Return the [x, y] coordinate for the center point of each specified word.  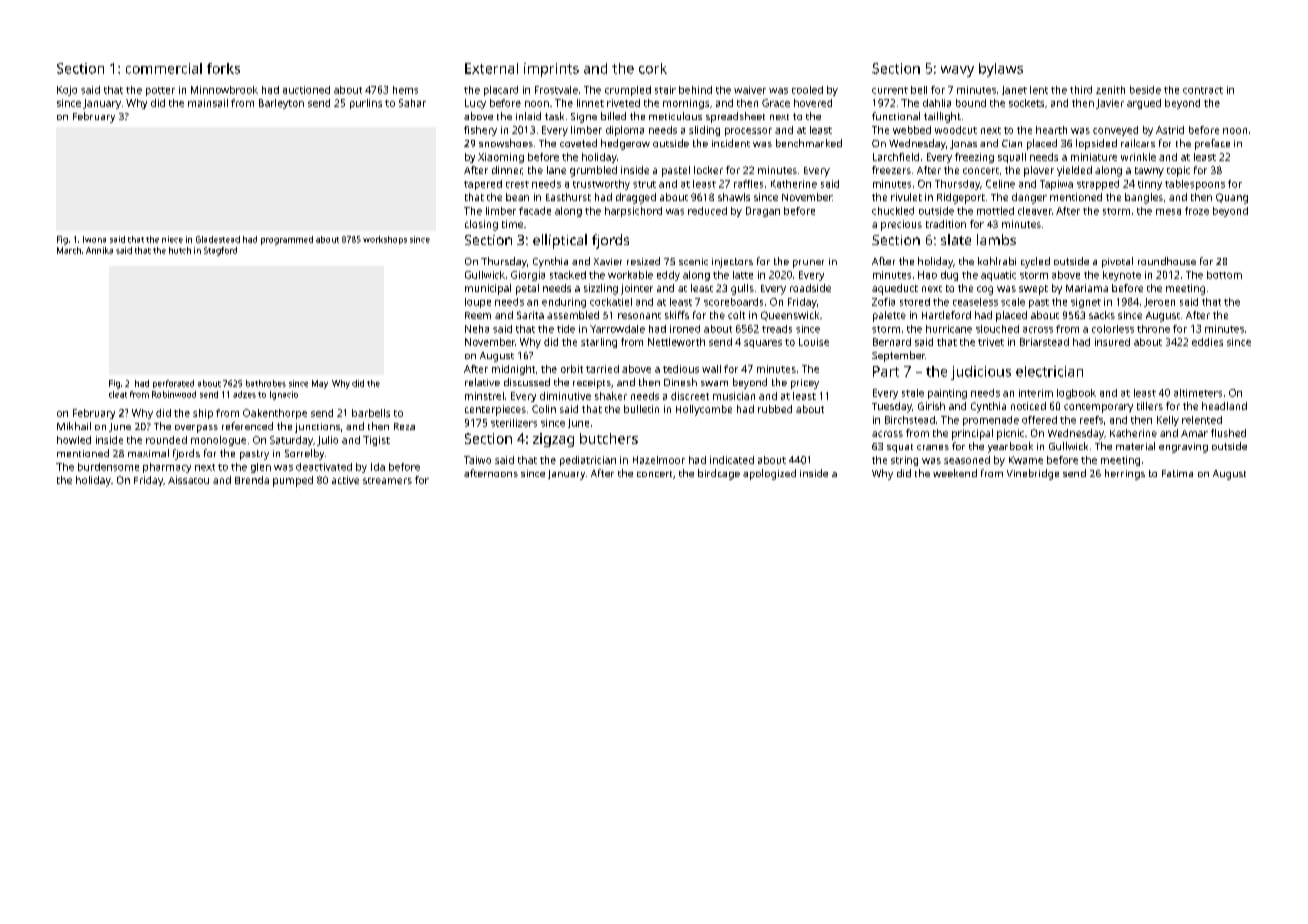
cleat [118, 394]
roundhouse [1167, 261]
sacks [1102, 315]
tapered [483, 185]
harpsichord [633, 212]
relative [482, 382]
